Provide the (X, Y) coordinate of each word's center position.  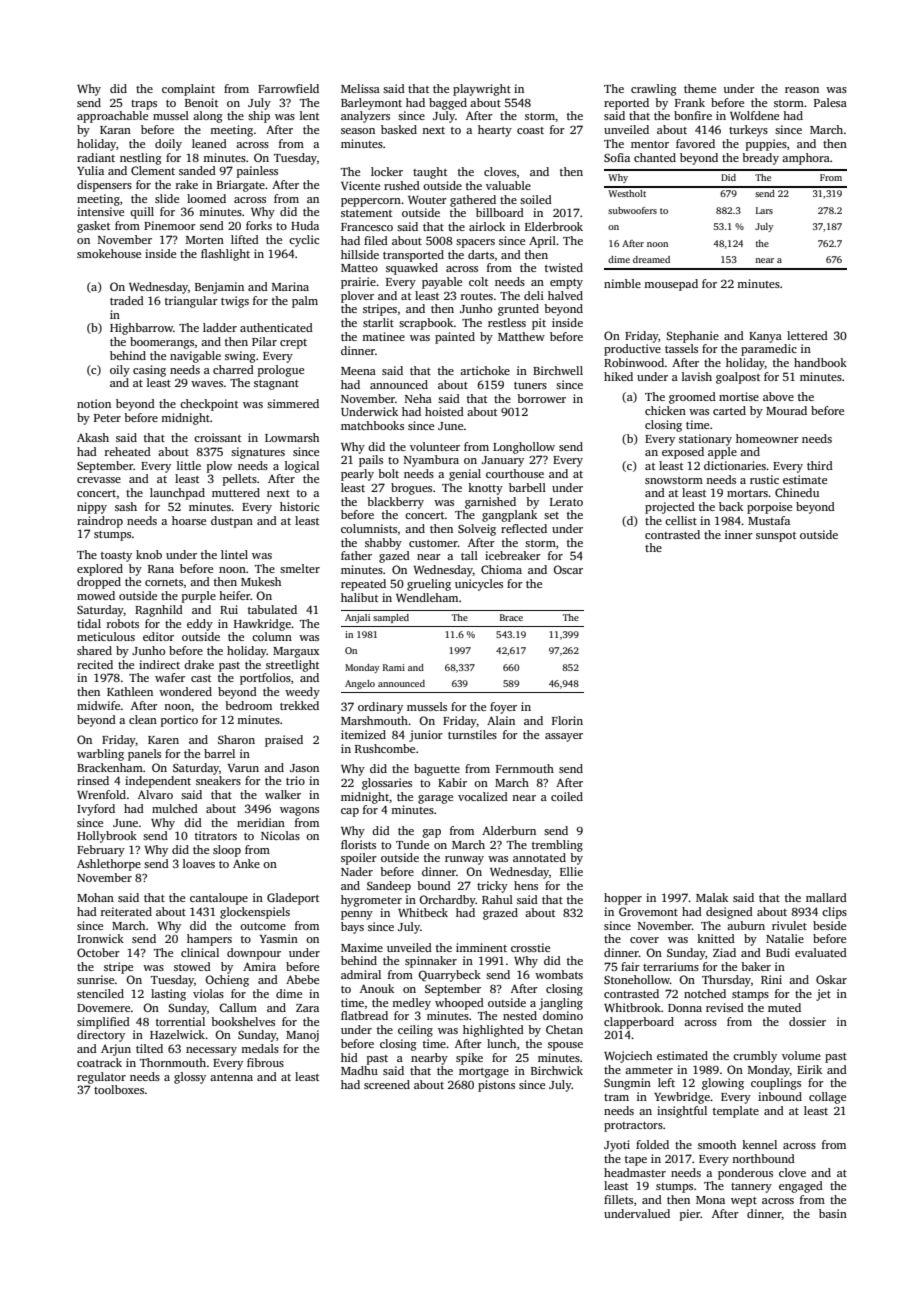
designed (729, 913)
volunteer (435, 446)
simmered (293, 403)
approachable (112, 117)
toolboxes (119, 1089)
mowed (96, 595)
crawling (654, 90)
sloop (227, 851)
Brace (511, 617)
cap (350, 812)
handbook (820, 362)
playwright (482, 90)
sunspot (776, 537)
